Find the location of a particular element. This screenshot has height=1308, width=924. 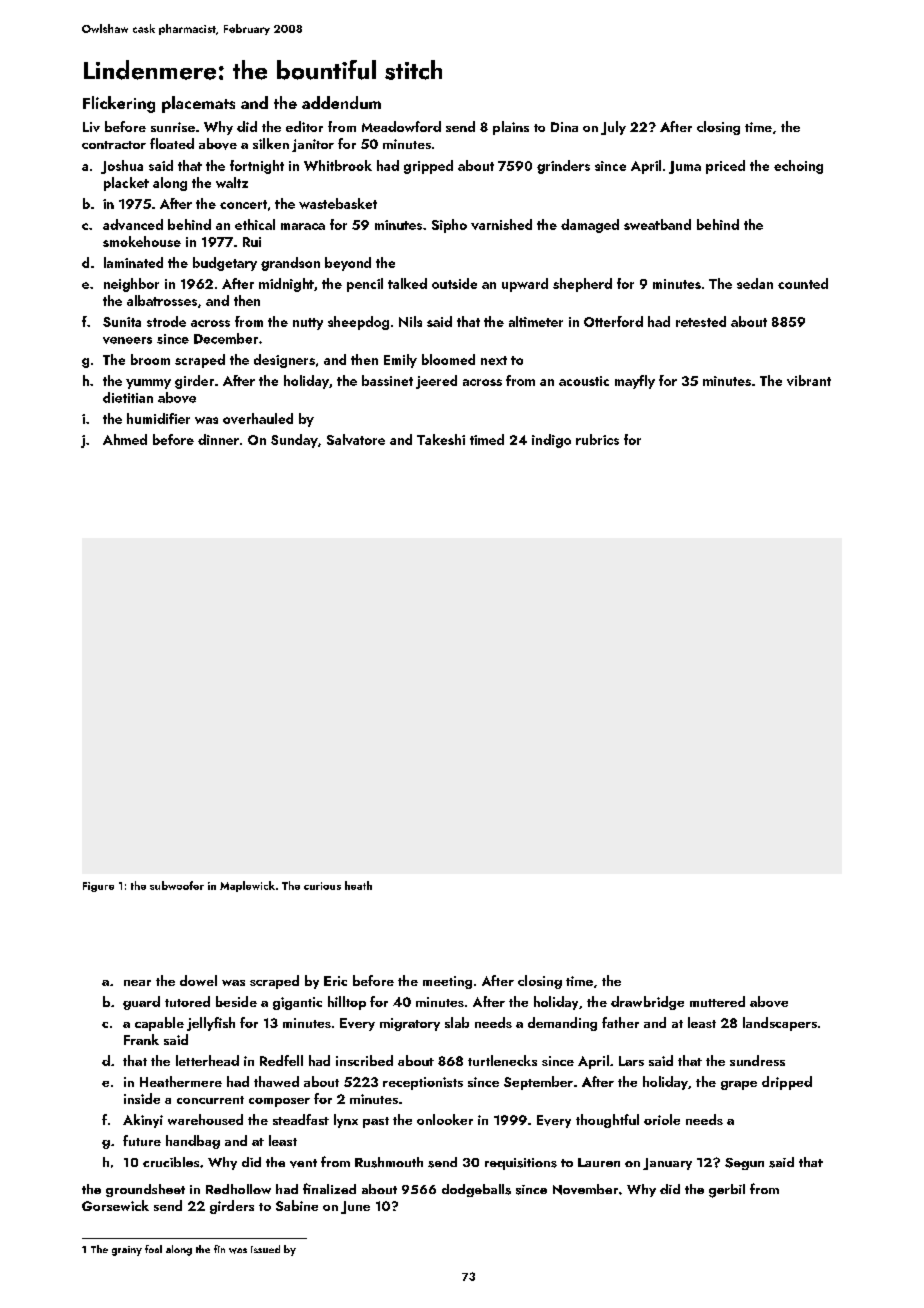

meeting is located at coordinates (447, 982).
